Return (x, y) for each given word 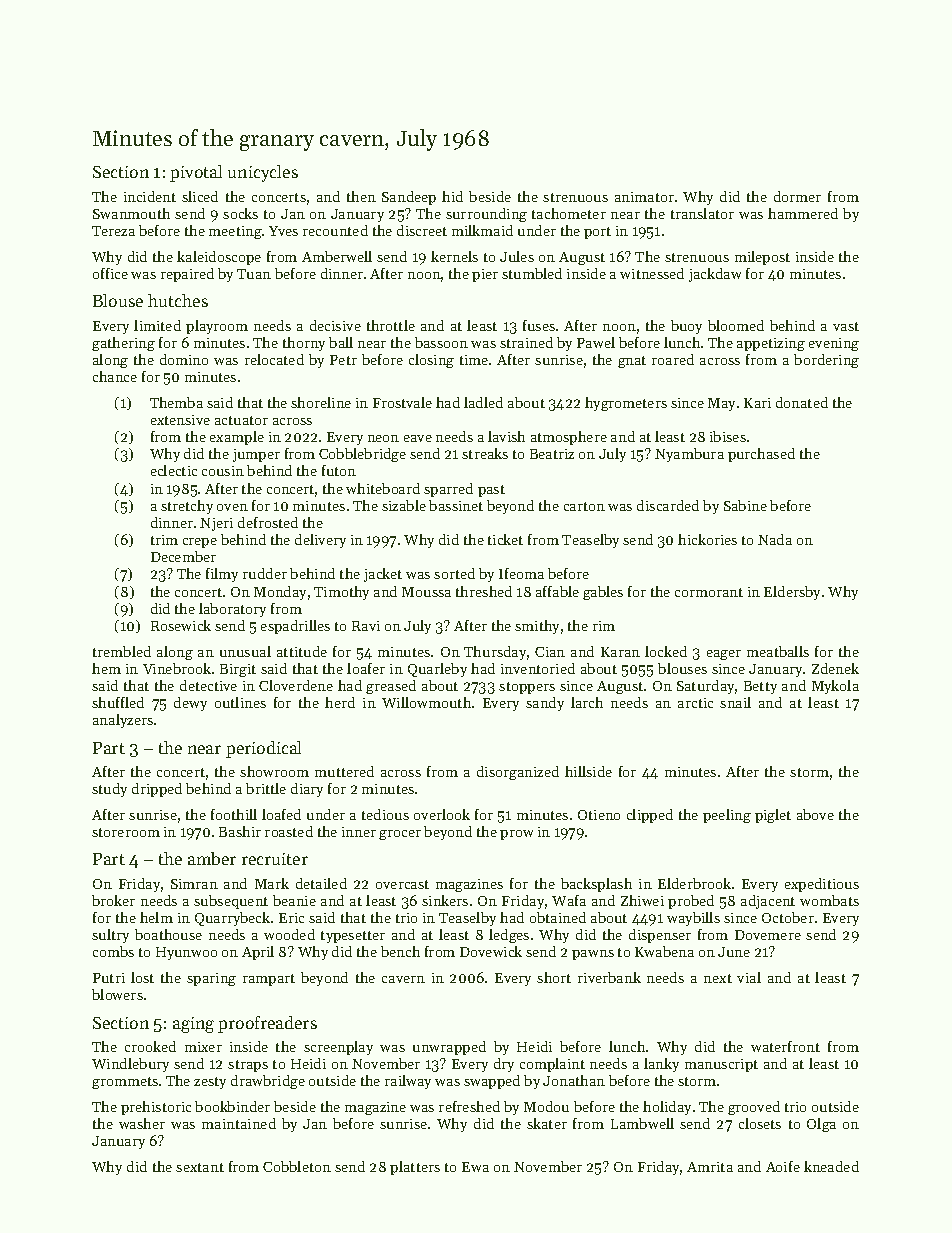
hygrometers (626, 404)
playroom (217, 327)
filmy (222, 575)
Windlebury (130, 1065)
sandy (545, 704)
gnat (632, 362)
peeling (727, 816)
